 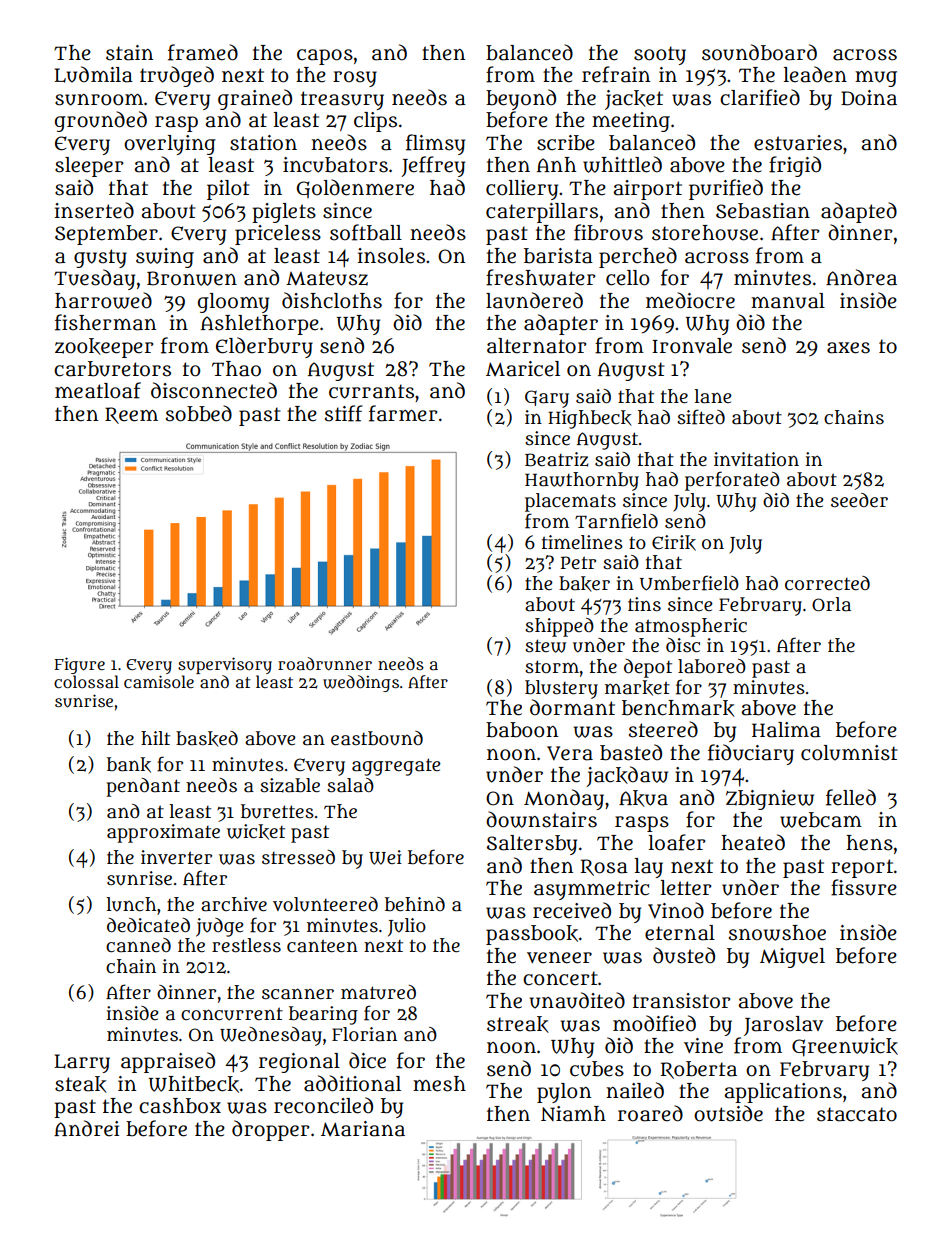 What do you see at coordinates (165, 258) in the screenshot?
I see `swing` at bounding box center [165, 258].
